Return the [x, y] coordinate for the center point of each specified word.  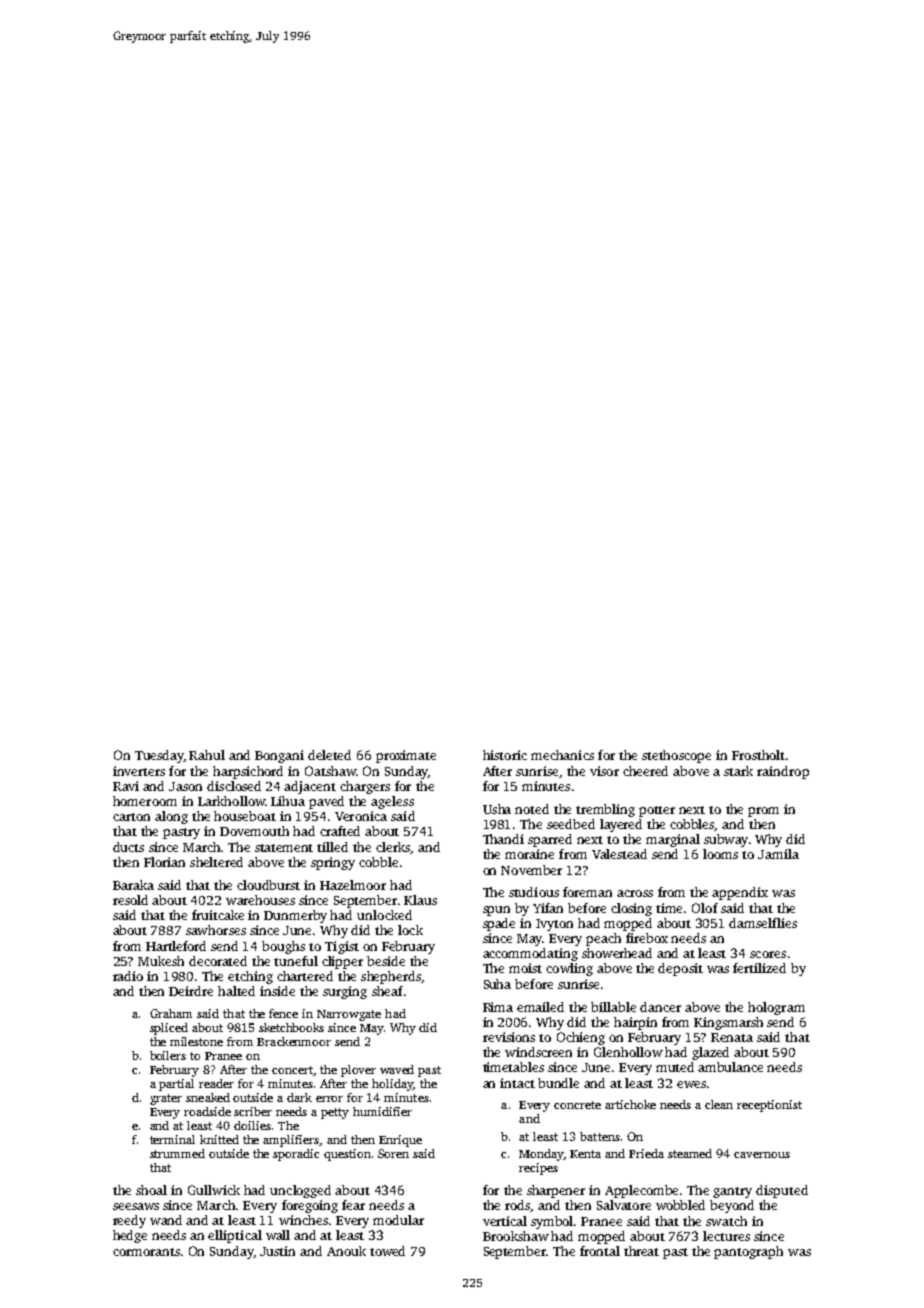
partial [176, 1085]
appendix [740, 893]
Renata [732, 1037]
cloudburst [268, 885]
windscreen [538, 1052]
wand [166, 1220]
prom [763, 812]
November [531, 870]
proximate [406, 756]
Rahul [207, 755]
